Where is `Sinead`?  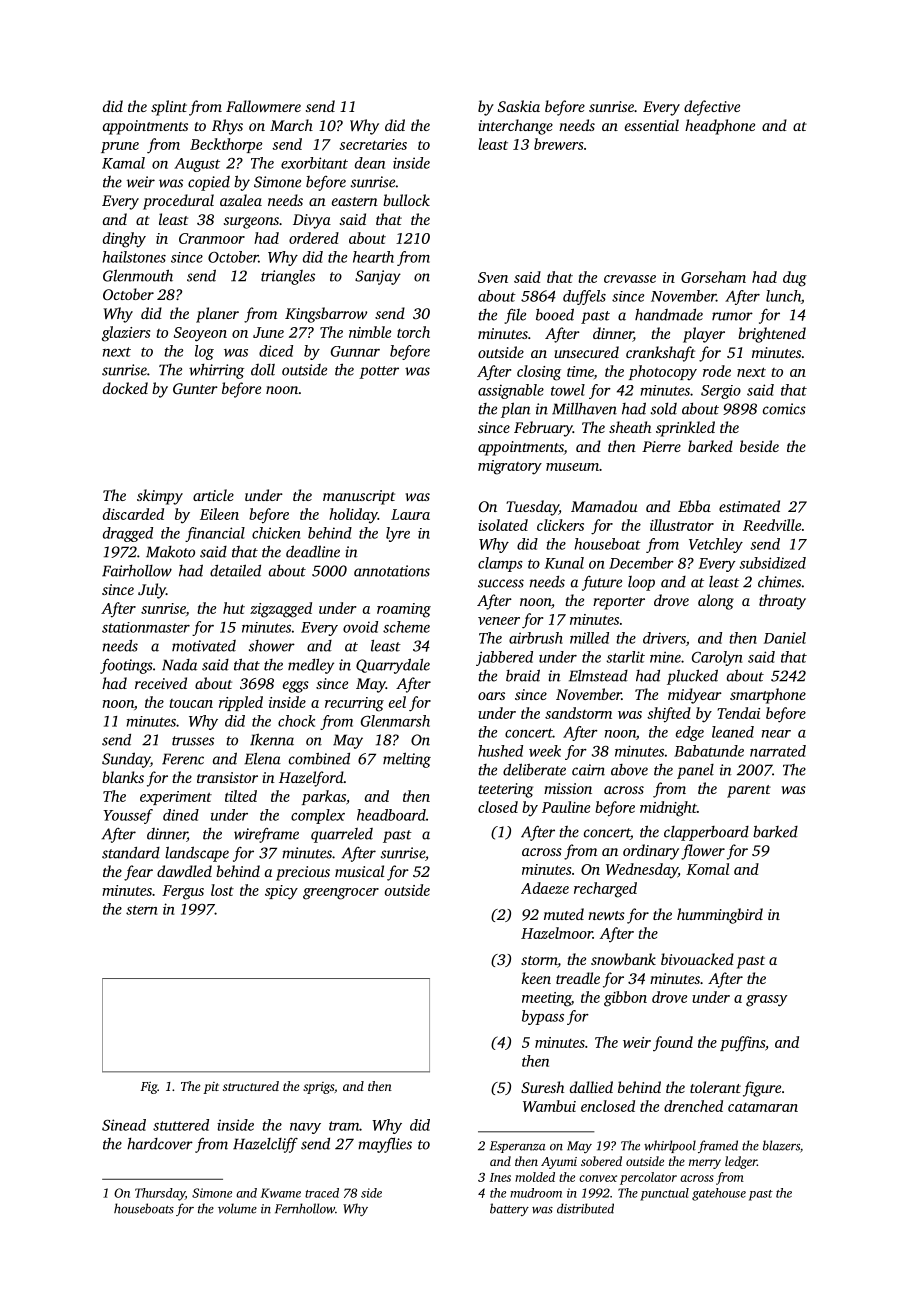
Sinead is located at coordinates (124, 1125).
